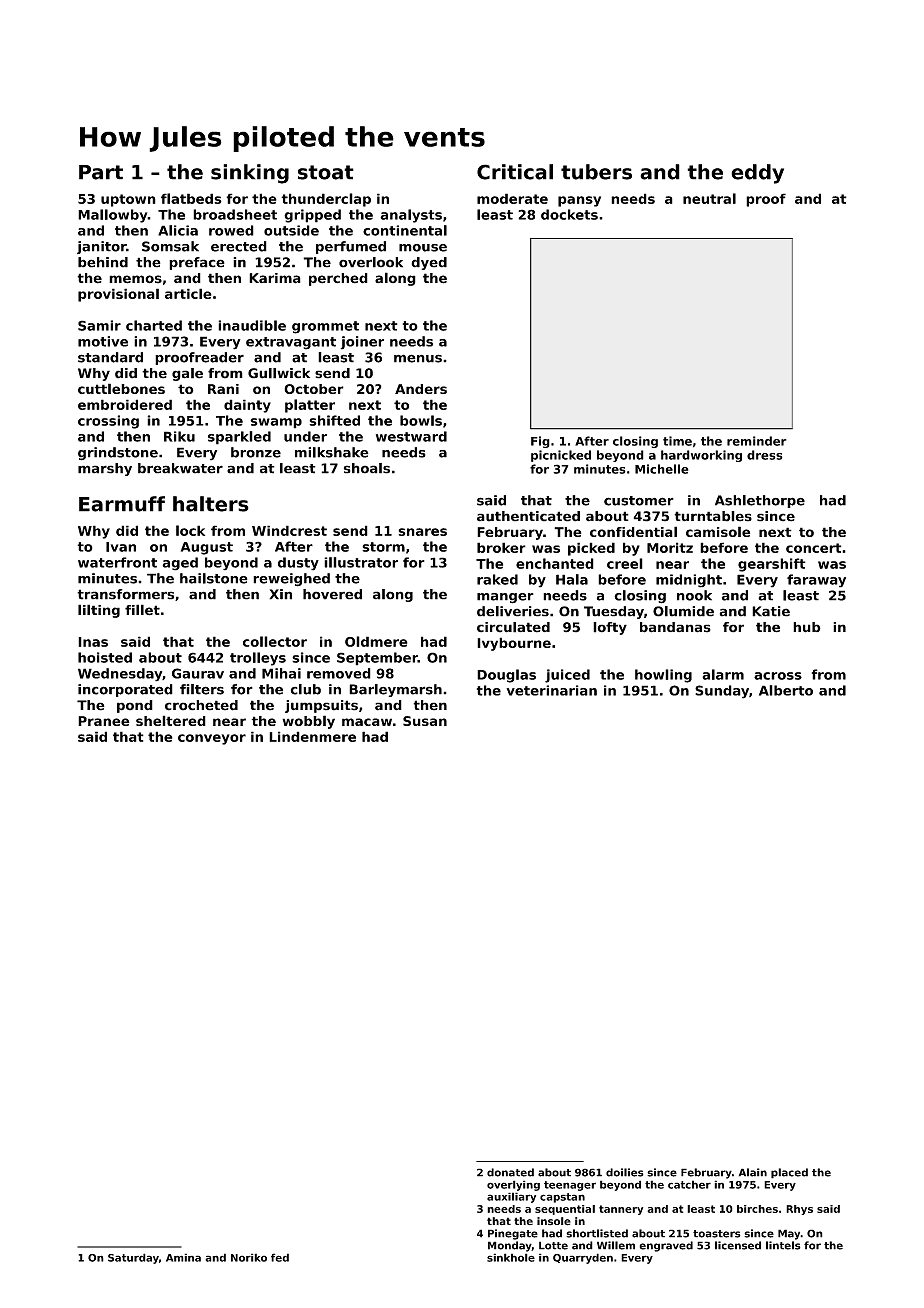  I want to click on moderate, so click(512, 198).
